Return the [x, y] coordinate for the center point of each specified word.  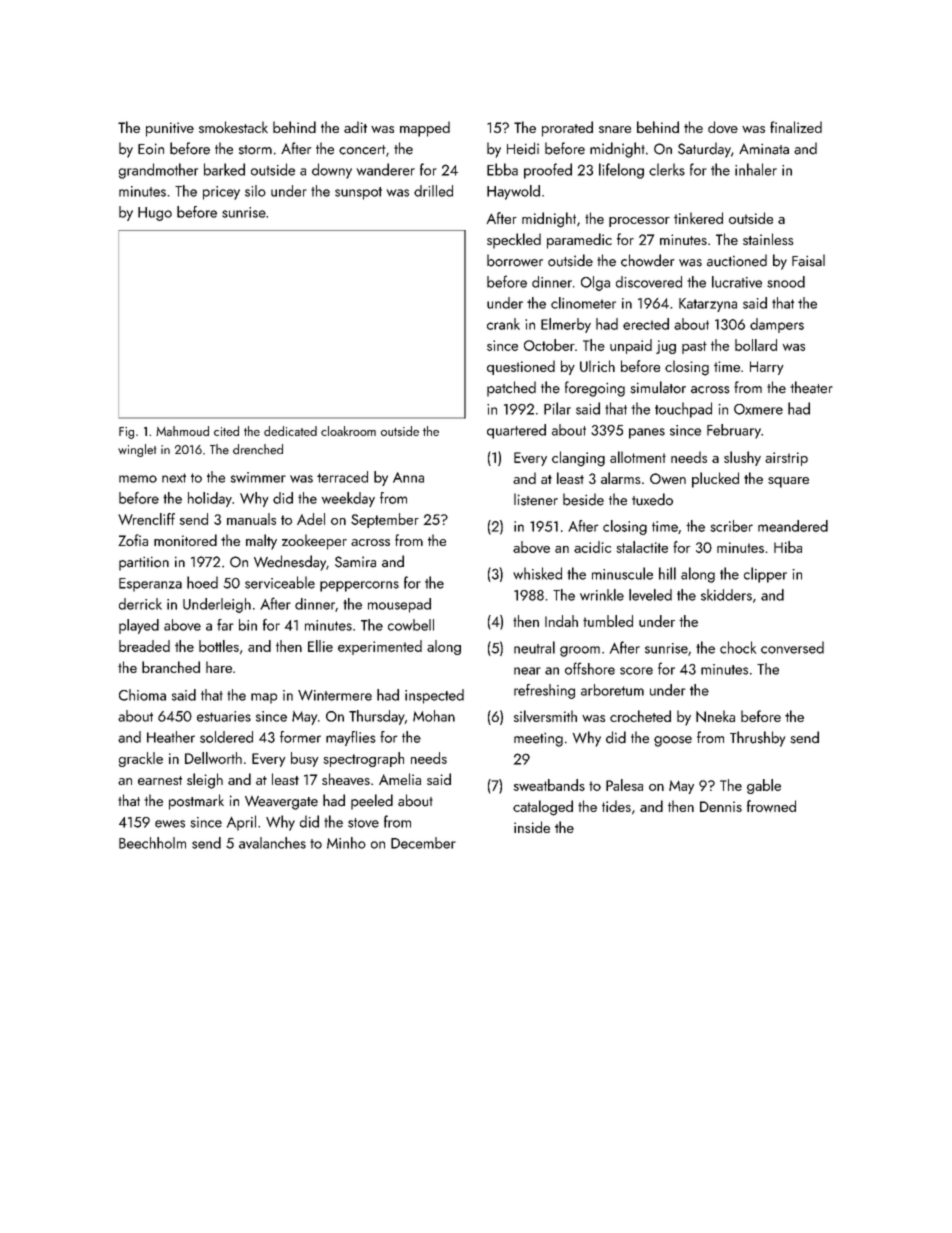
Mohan [434, 716]
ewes [170, 824]
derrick [140, 604]
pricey [221, 193]
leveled [650, 595]
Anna [408, 477]
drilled [433, 191]
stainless [768, 239]
